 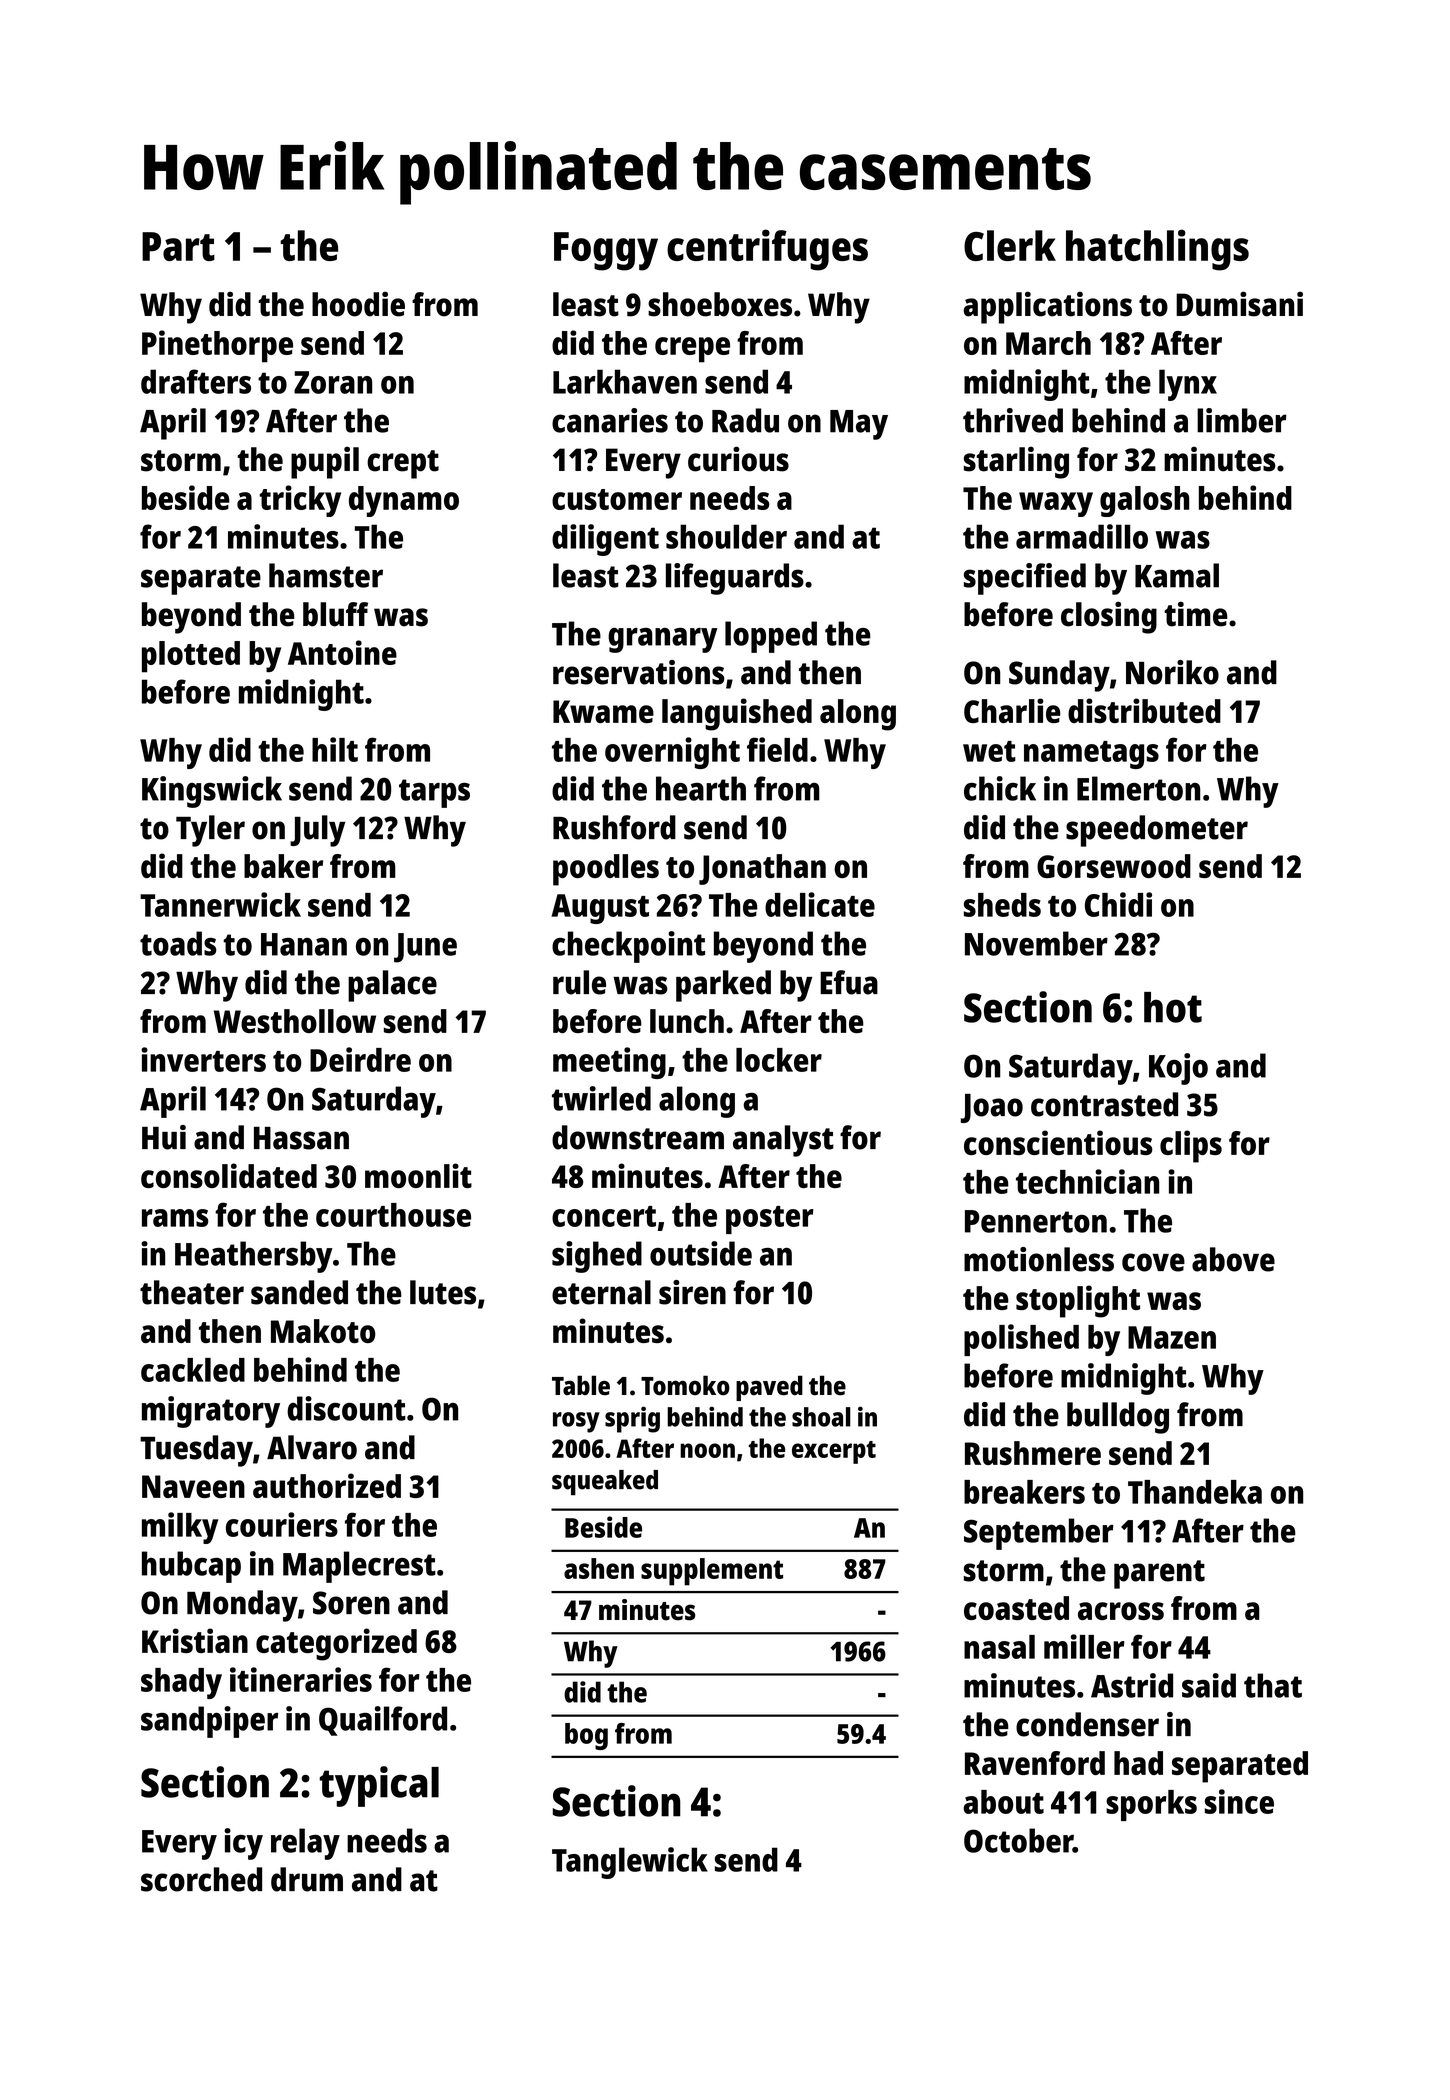 What do you see at coordinates (1157, 250) in the screenshot?
I see `hatchlings` at bounding box center [1157, 250].
